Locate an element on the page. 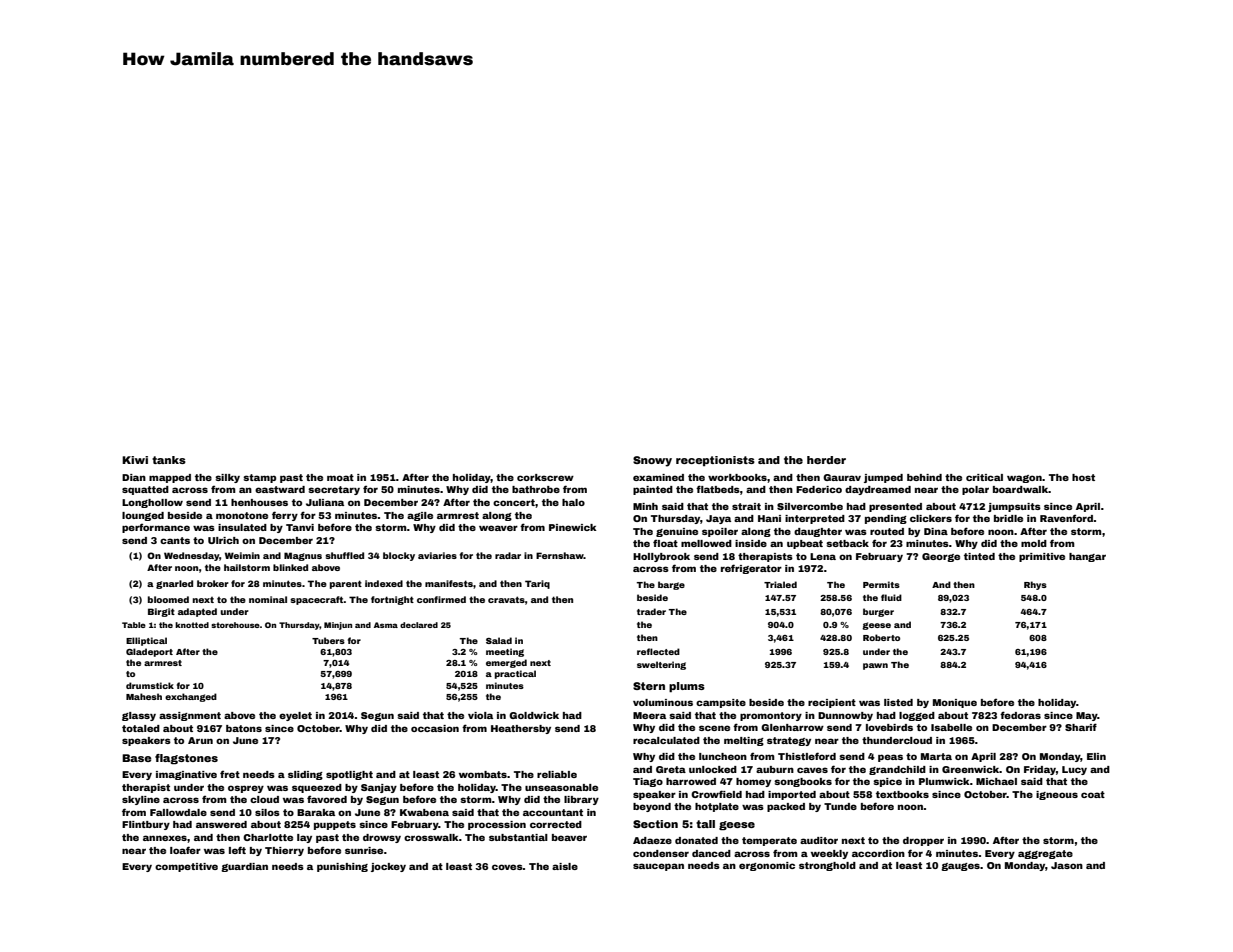  storehouse is located at coordinates (235, 625).
